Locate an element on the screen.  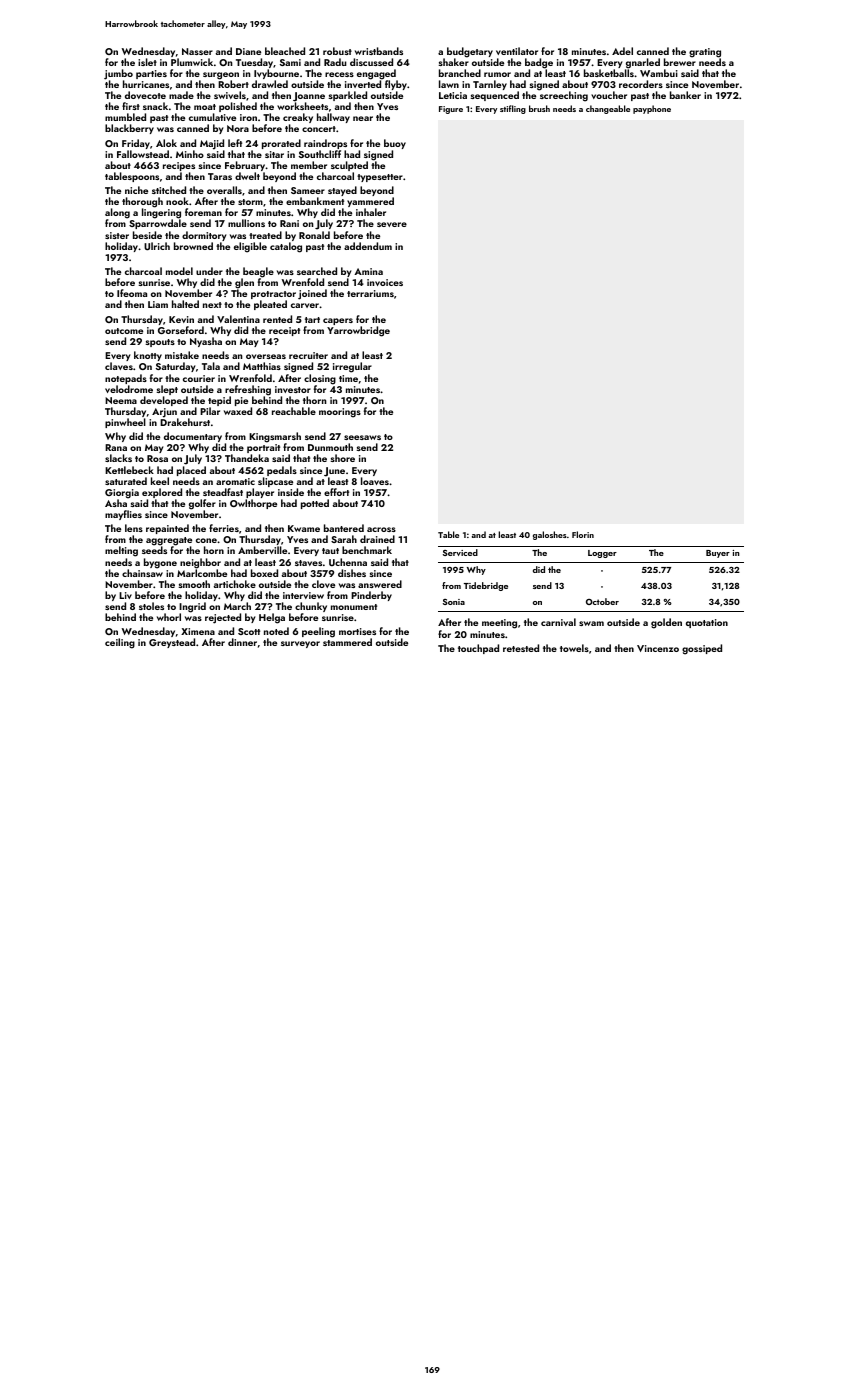
islet is located at coordinates (147, 62).
